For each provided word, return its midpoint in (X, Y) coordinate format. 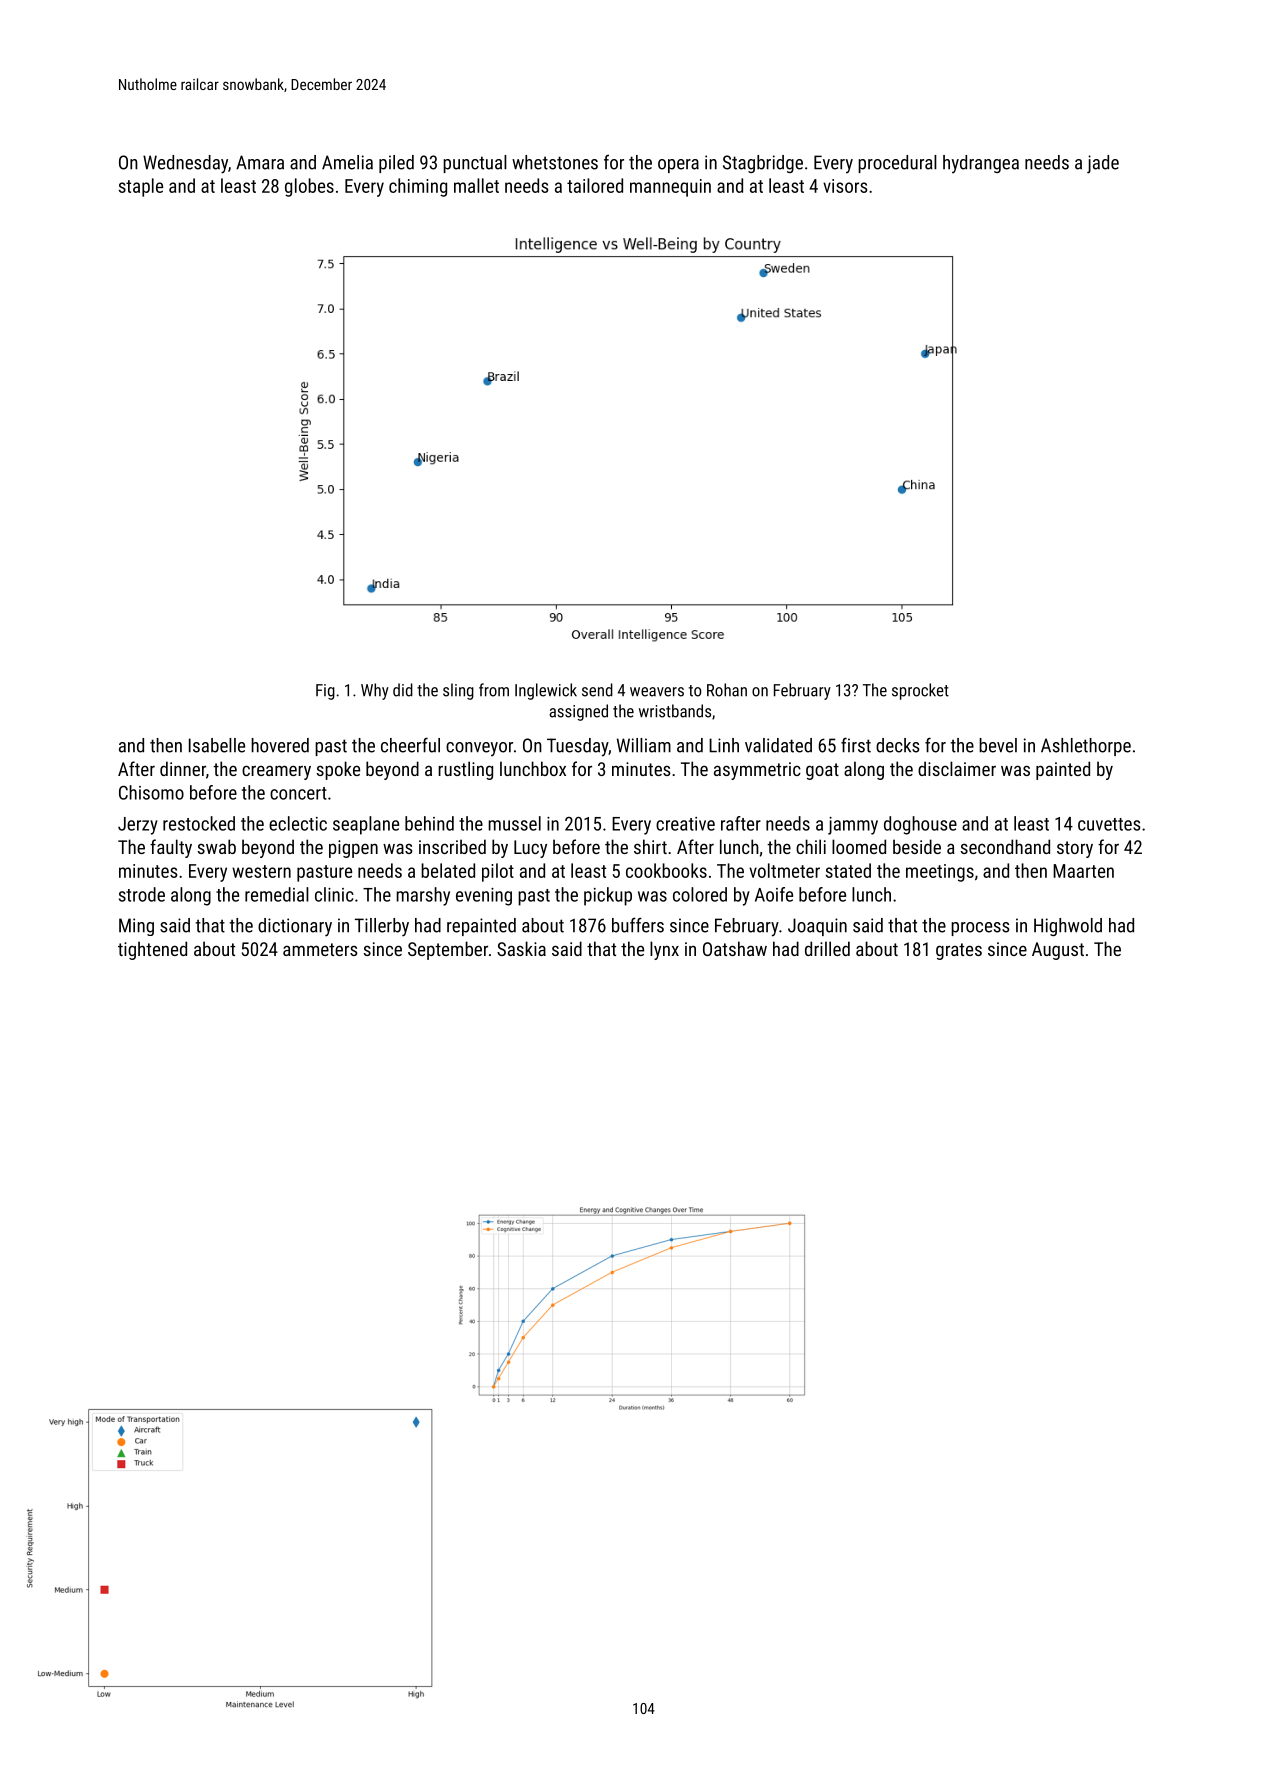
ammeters (320, 949)
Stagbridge (763, 164)
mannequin (670, 188)
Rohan (727, 690)
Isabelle (217, 745)
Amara (260, 162)
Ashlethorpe (1086, 747)
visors (845, 186)
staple (141, 187)
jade (1103, 164)
